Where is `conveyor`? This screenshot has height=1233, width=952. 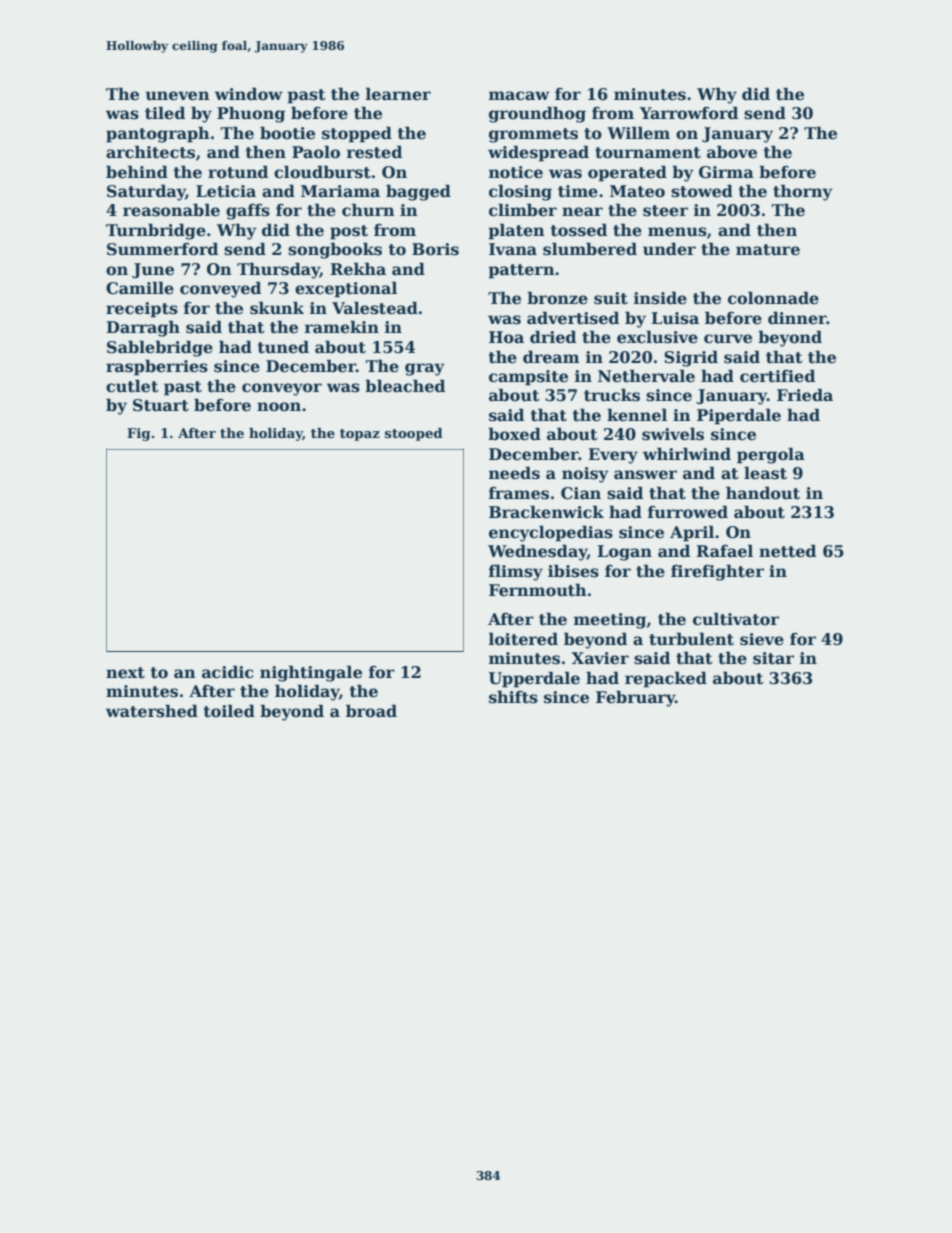
conveyor is located at coordinates (282, 389).
